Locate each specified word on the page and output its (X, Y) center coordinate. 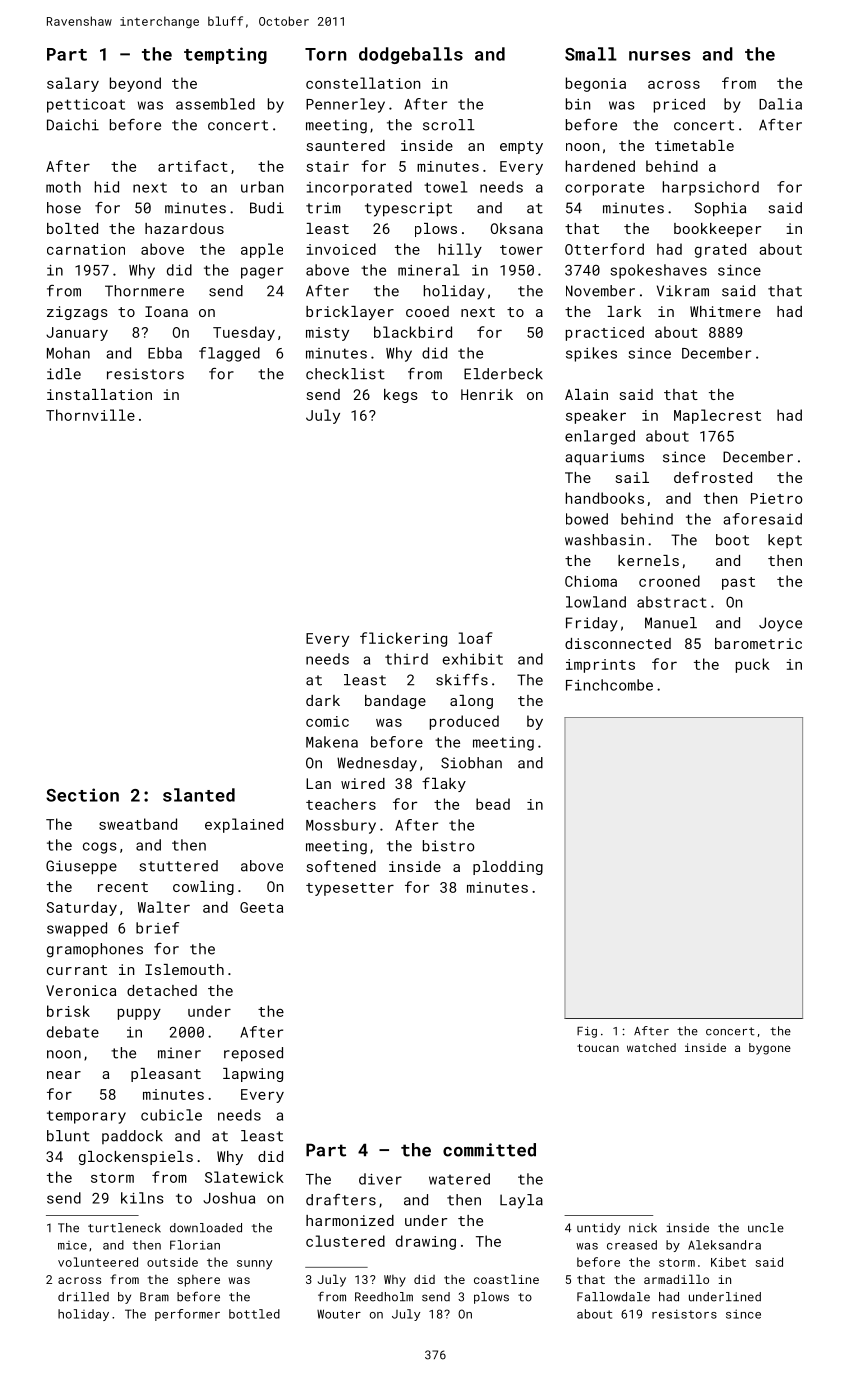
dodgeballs (411, 55)
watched (651, 1047)
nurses (659, 56)
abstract (672, 602)
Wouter (339, 1314)
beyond (135, 84)
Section (82, 795)
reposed (253, 1054)
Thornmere (144, 291)
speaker (596, 416)
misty (327, 334)
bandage (395, 702)
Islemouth (184, 969)
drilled (83, 1297)
